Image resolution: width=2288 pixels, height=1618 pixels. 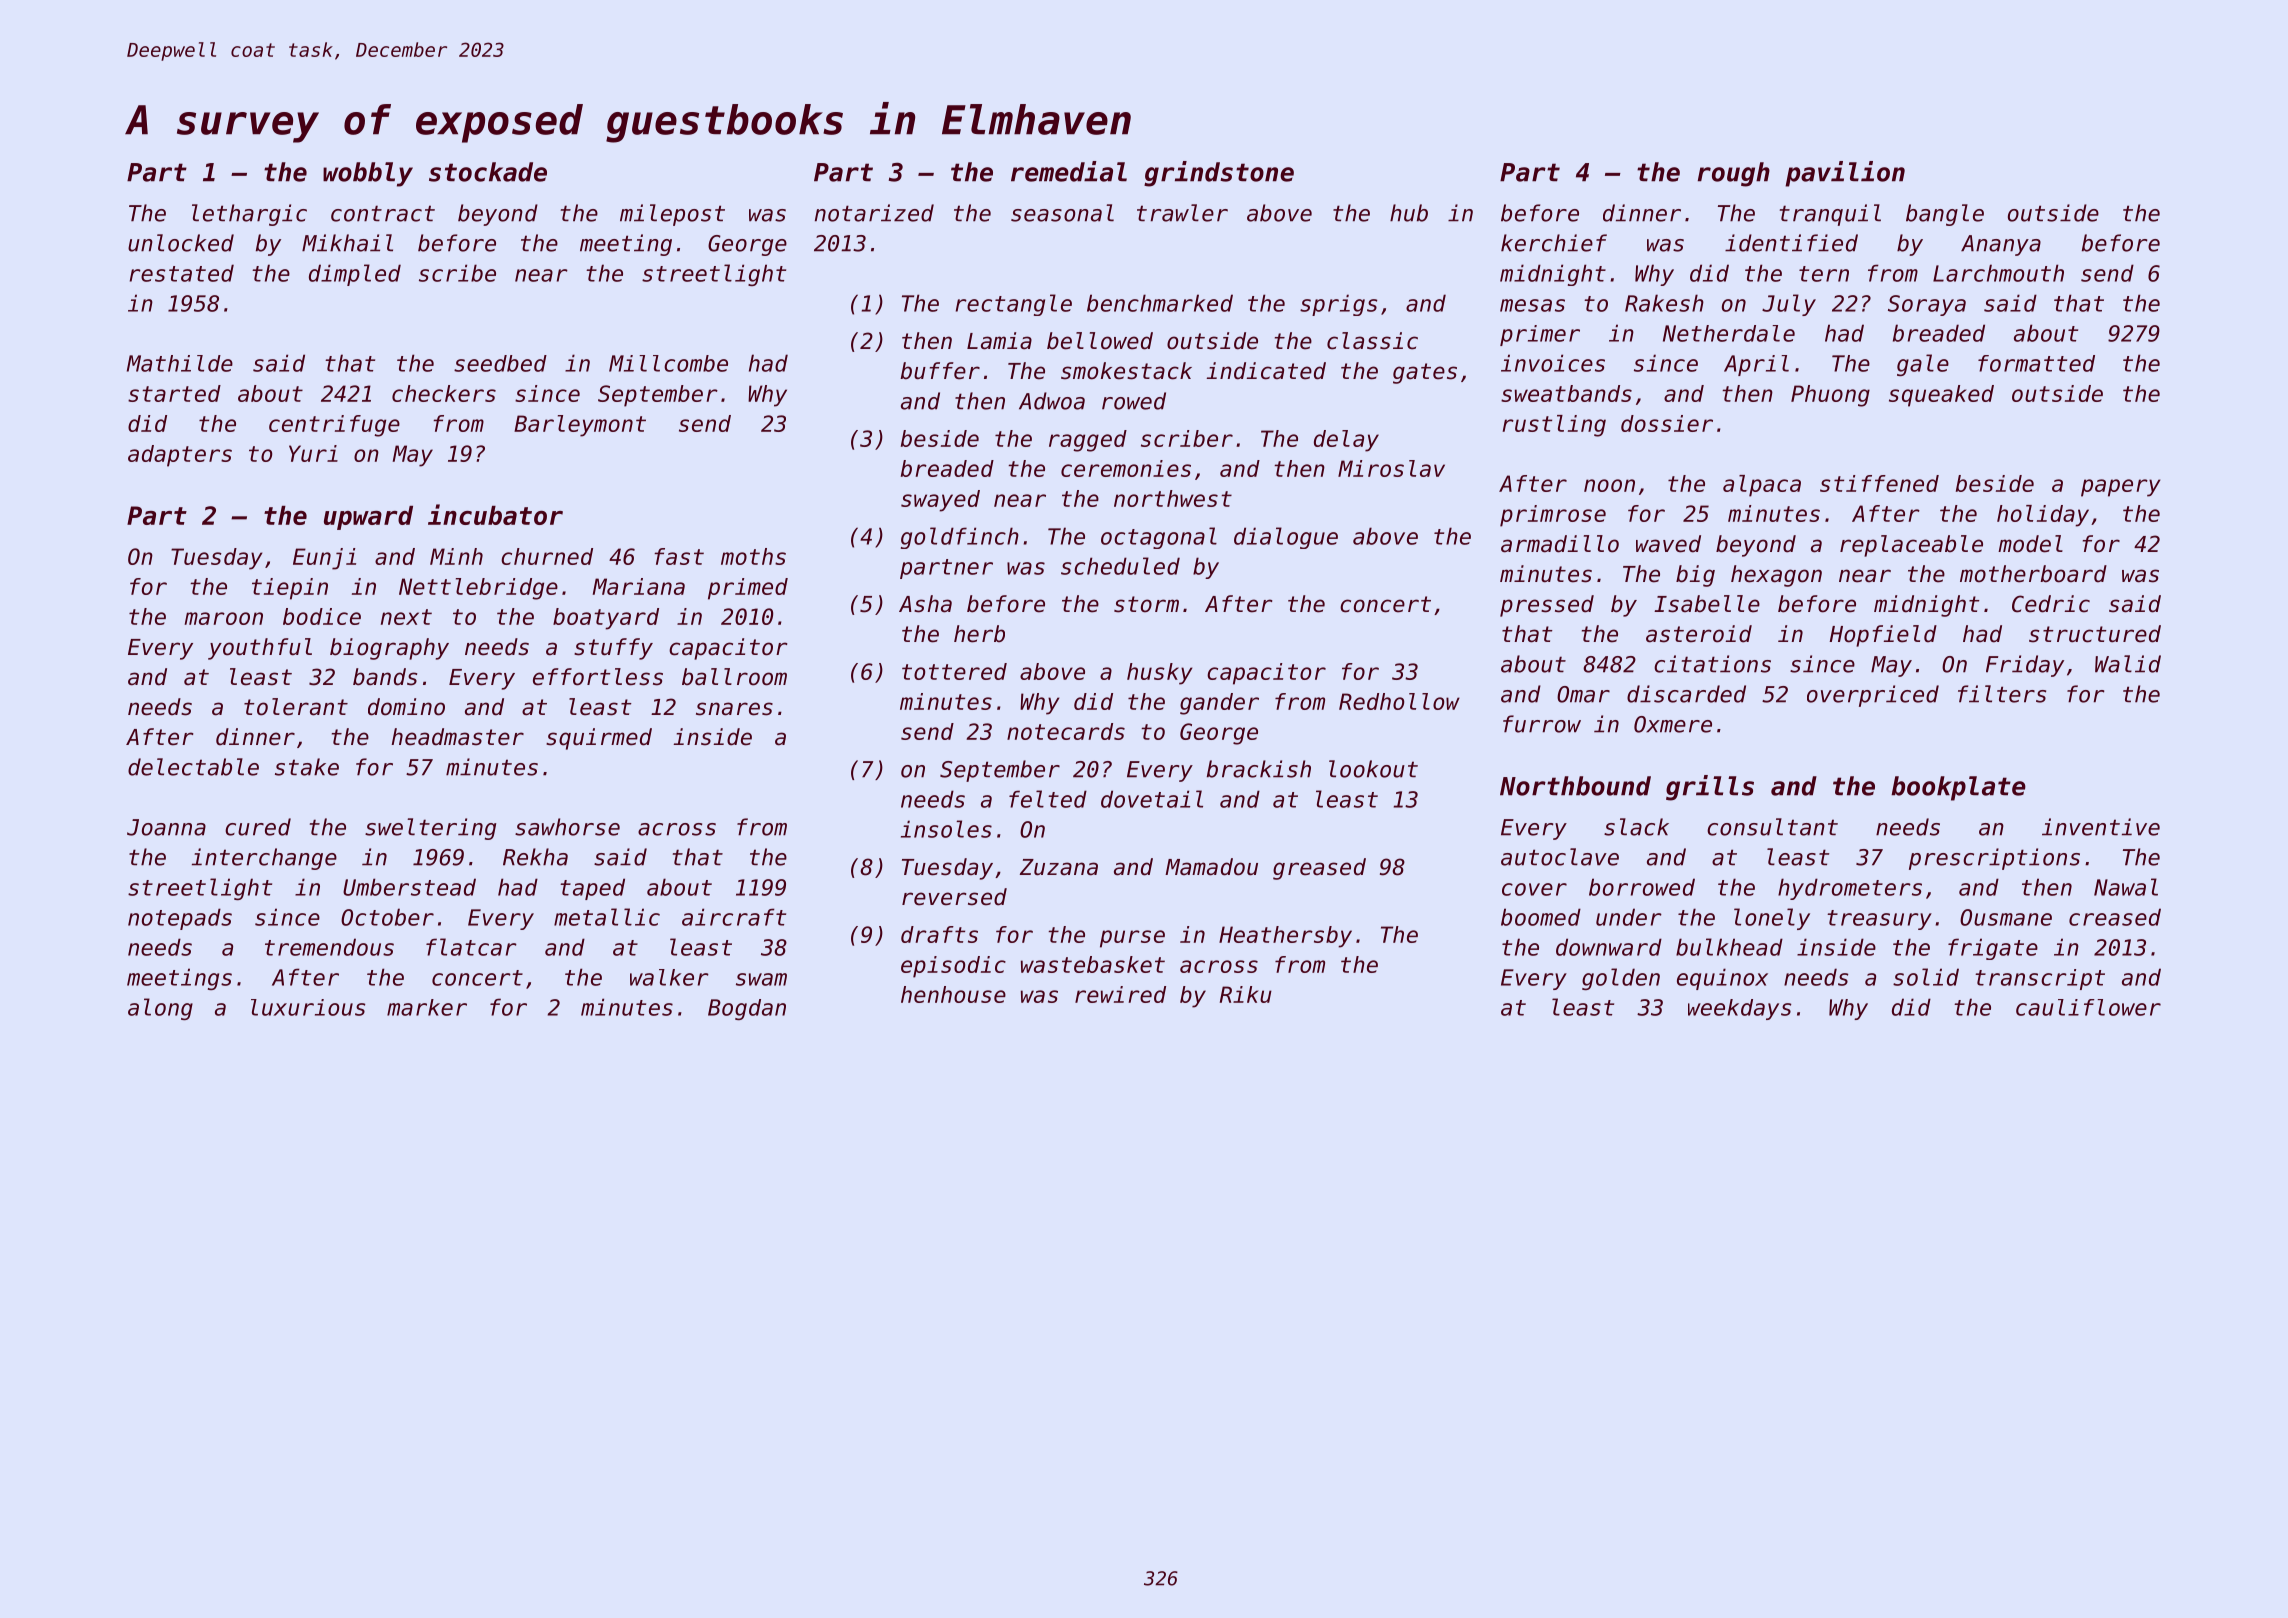 I want to click on model, so click(x=2030, y=544).
